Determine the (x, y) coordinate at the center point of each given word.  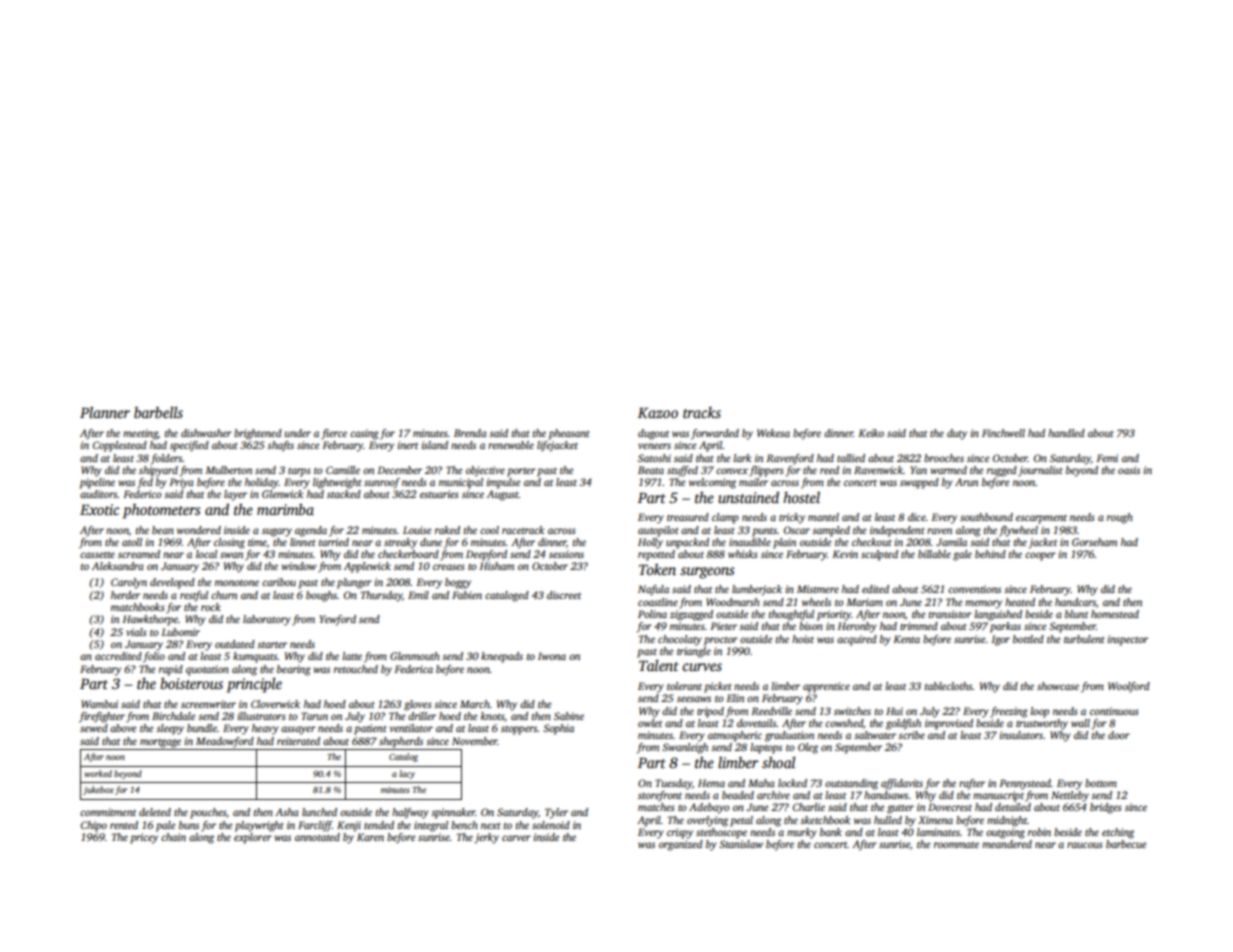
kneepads (502, 657)
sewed (94, 728)
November (474, 741)
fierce (334, 434)
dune (431, 542)
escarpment (1041, 519)
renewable (511, 445)
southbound (986, 517)
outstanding (851, 784)
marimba (285, 509)
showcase (1058, 686)
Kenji (349, 826)
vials (136, 632)
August (503, 495)
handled (1066, 433)
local (206, 554)
